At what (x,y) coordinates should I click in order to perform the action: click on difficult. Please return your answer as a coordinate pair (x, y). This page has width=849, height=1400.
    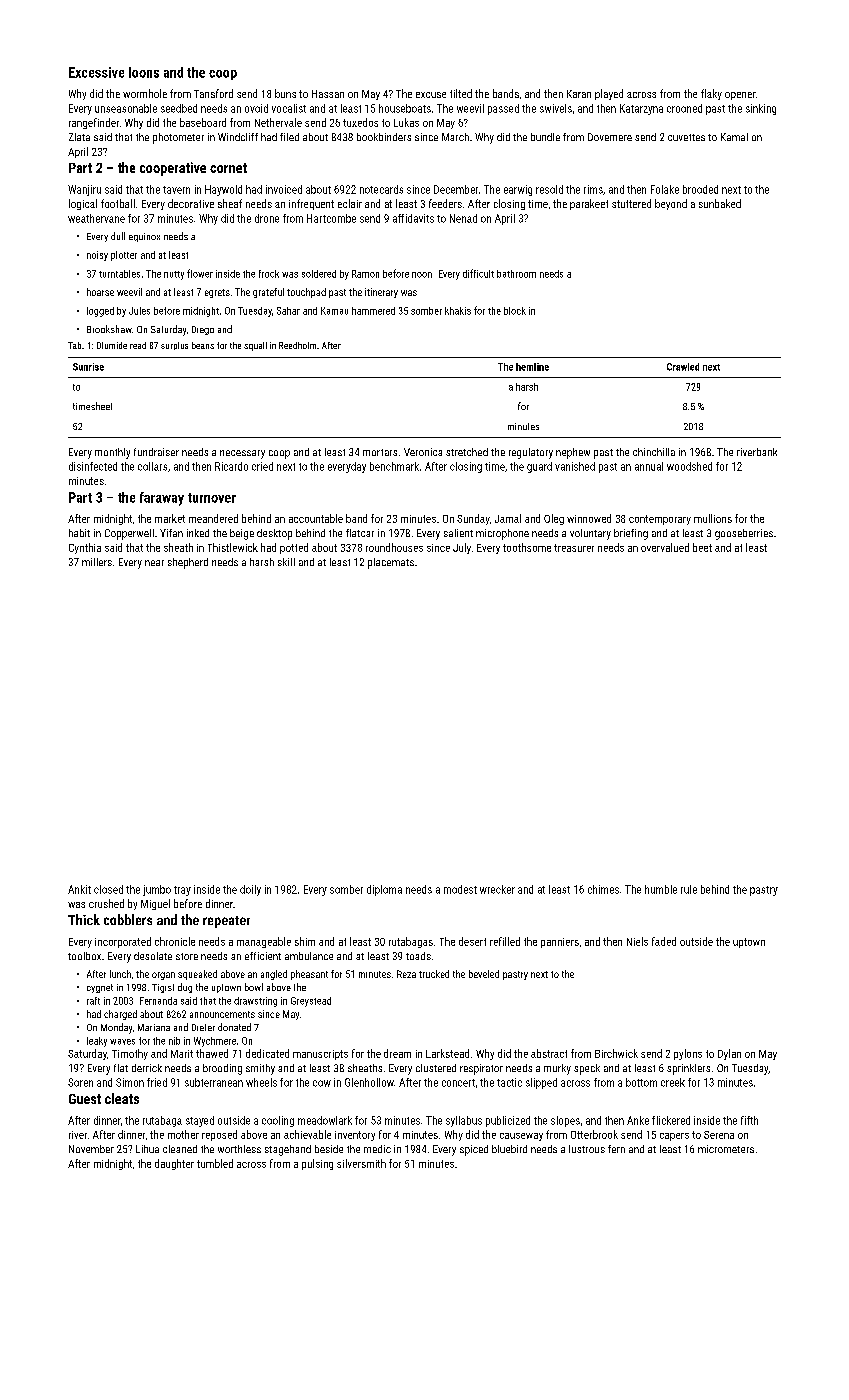
    Looking at the image, I should click on (478, 273).
